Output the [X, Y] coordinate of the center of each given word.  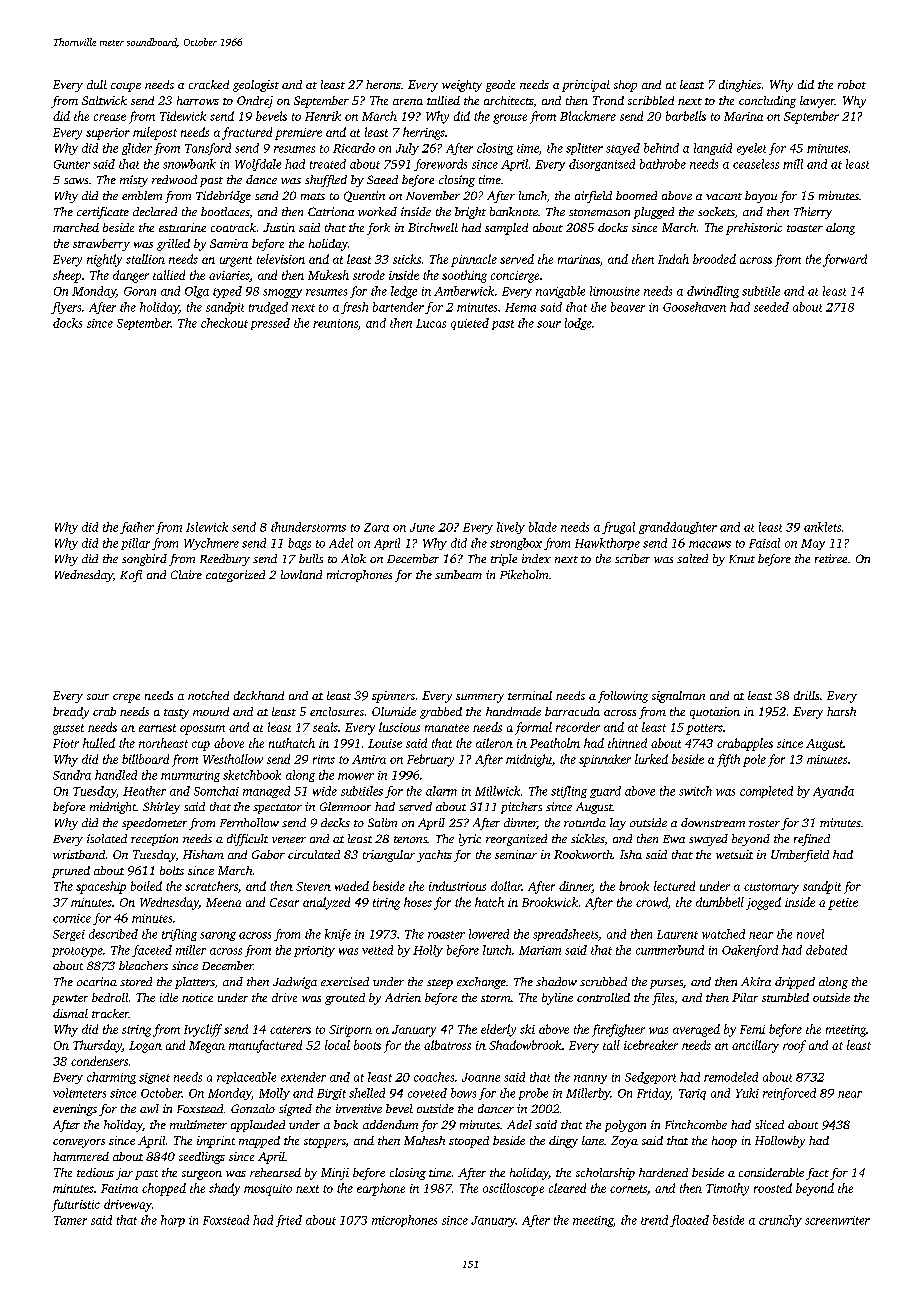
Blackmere [588, 116]
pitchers [521, 808]
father [137, 528]
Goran [140, 291]
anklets [822, 527]
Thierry [813, 213]
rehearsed [275, 1172]
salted [692, 558]
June [422, 527]
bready [71, 713]
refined [812, 840]
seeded [771, 307]
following [623, 697]
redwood [174, 179]
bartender [398, 307]
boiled [146, 886]
